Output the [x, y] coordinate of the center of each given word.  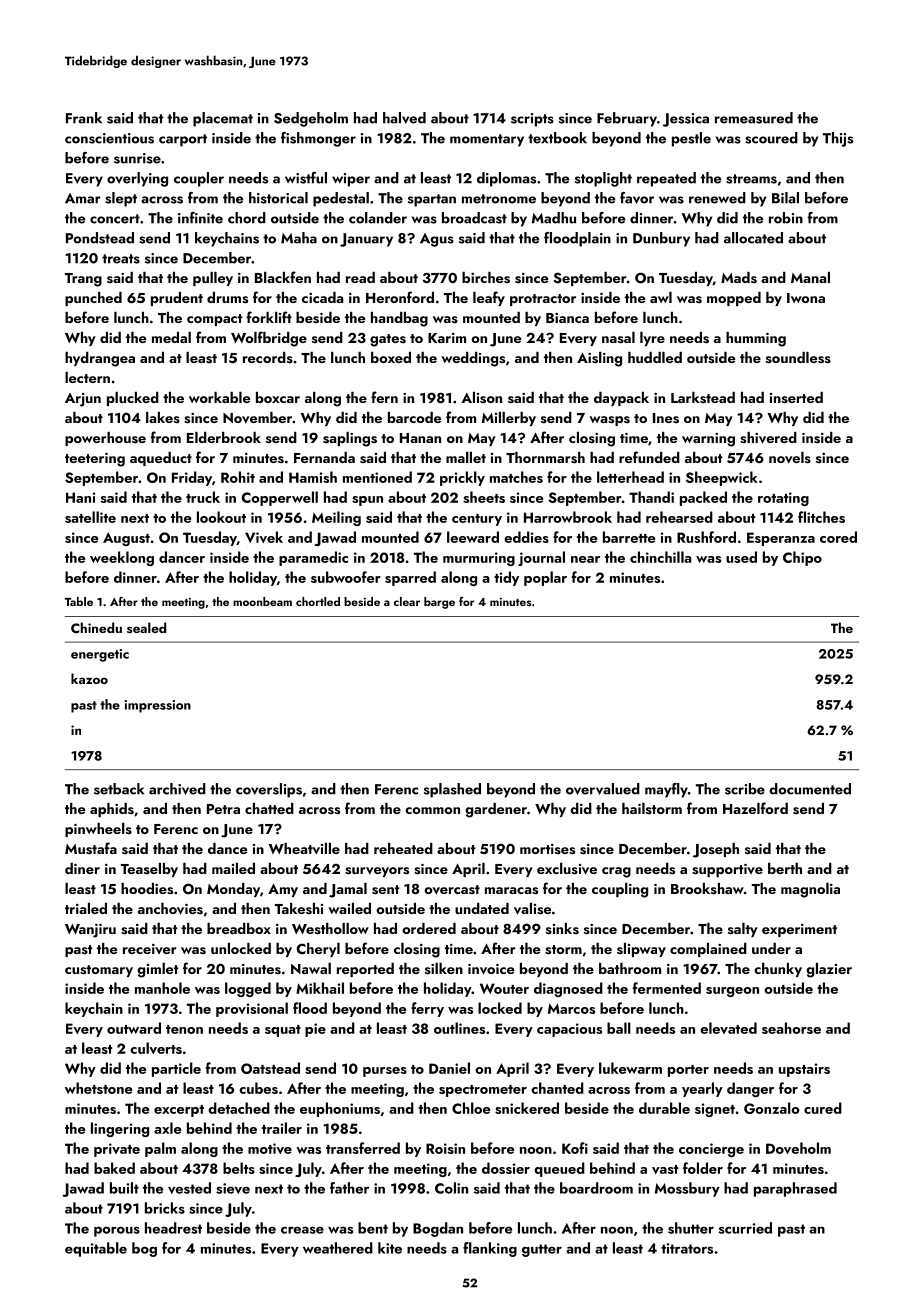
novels [790, 458]
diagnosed [568, 989]
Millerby [509, 419]
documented [810, 789]
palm [160, 1149]
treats [121, 259]
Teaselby [149, 870]
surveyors [377, 872]
